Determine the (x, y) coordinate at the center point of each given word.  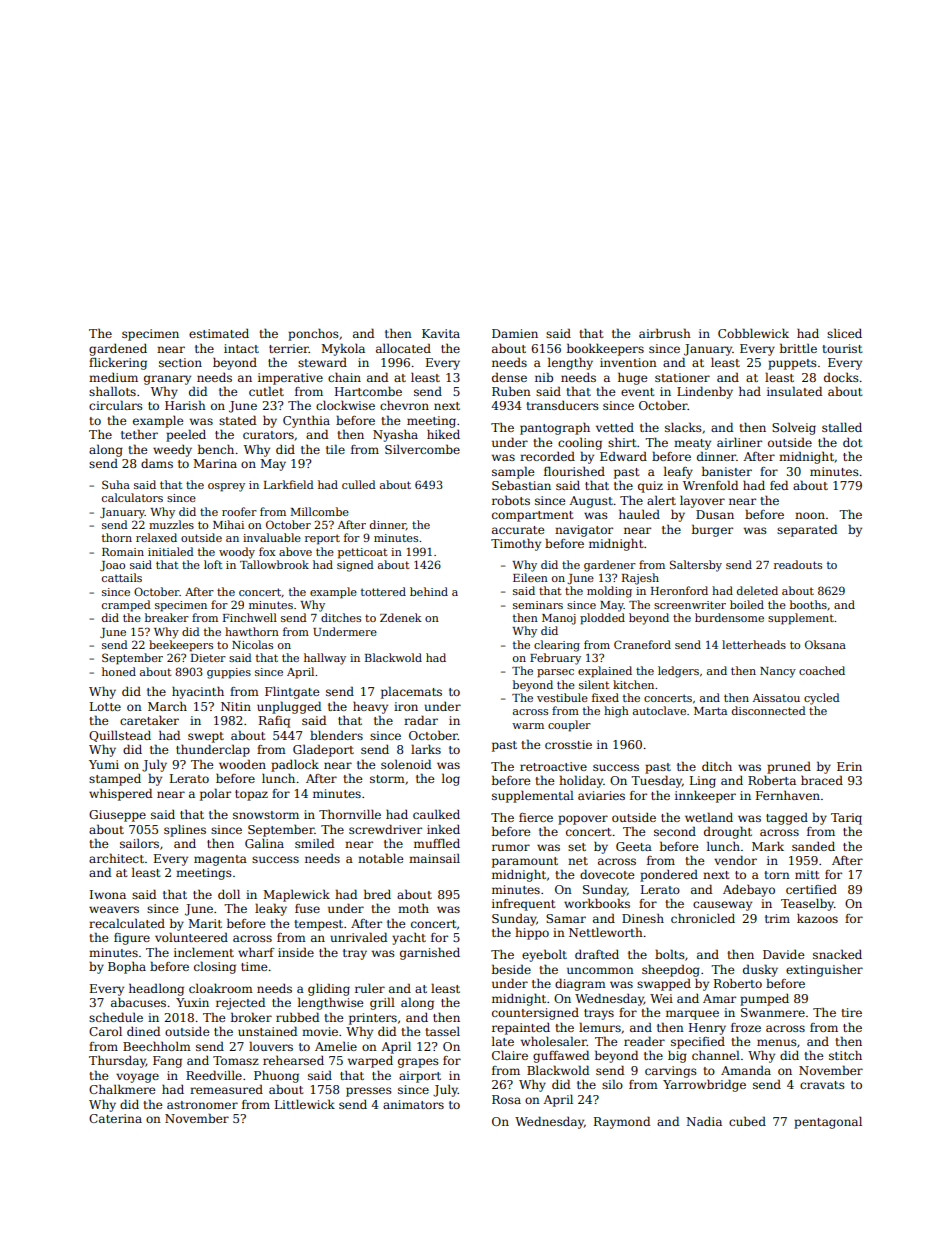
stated (237, 420)
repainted (521, 1029)
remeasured (226, 1089)
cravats (822, 1085)
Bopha (127, 967)
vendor (735, 860)
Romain (123, 552)
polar (215, 794)
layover (702, 502)
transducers (562, 405)
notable (380, 858)
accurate (518, 530)
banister (727, 471)
